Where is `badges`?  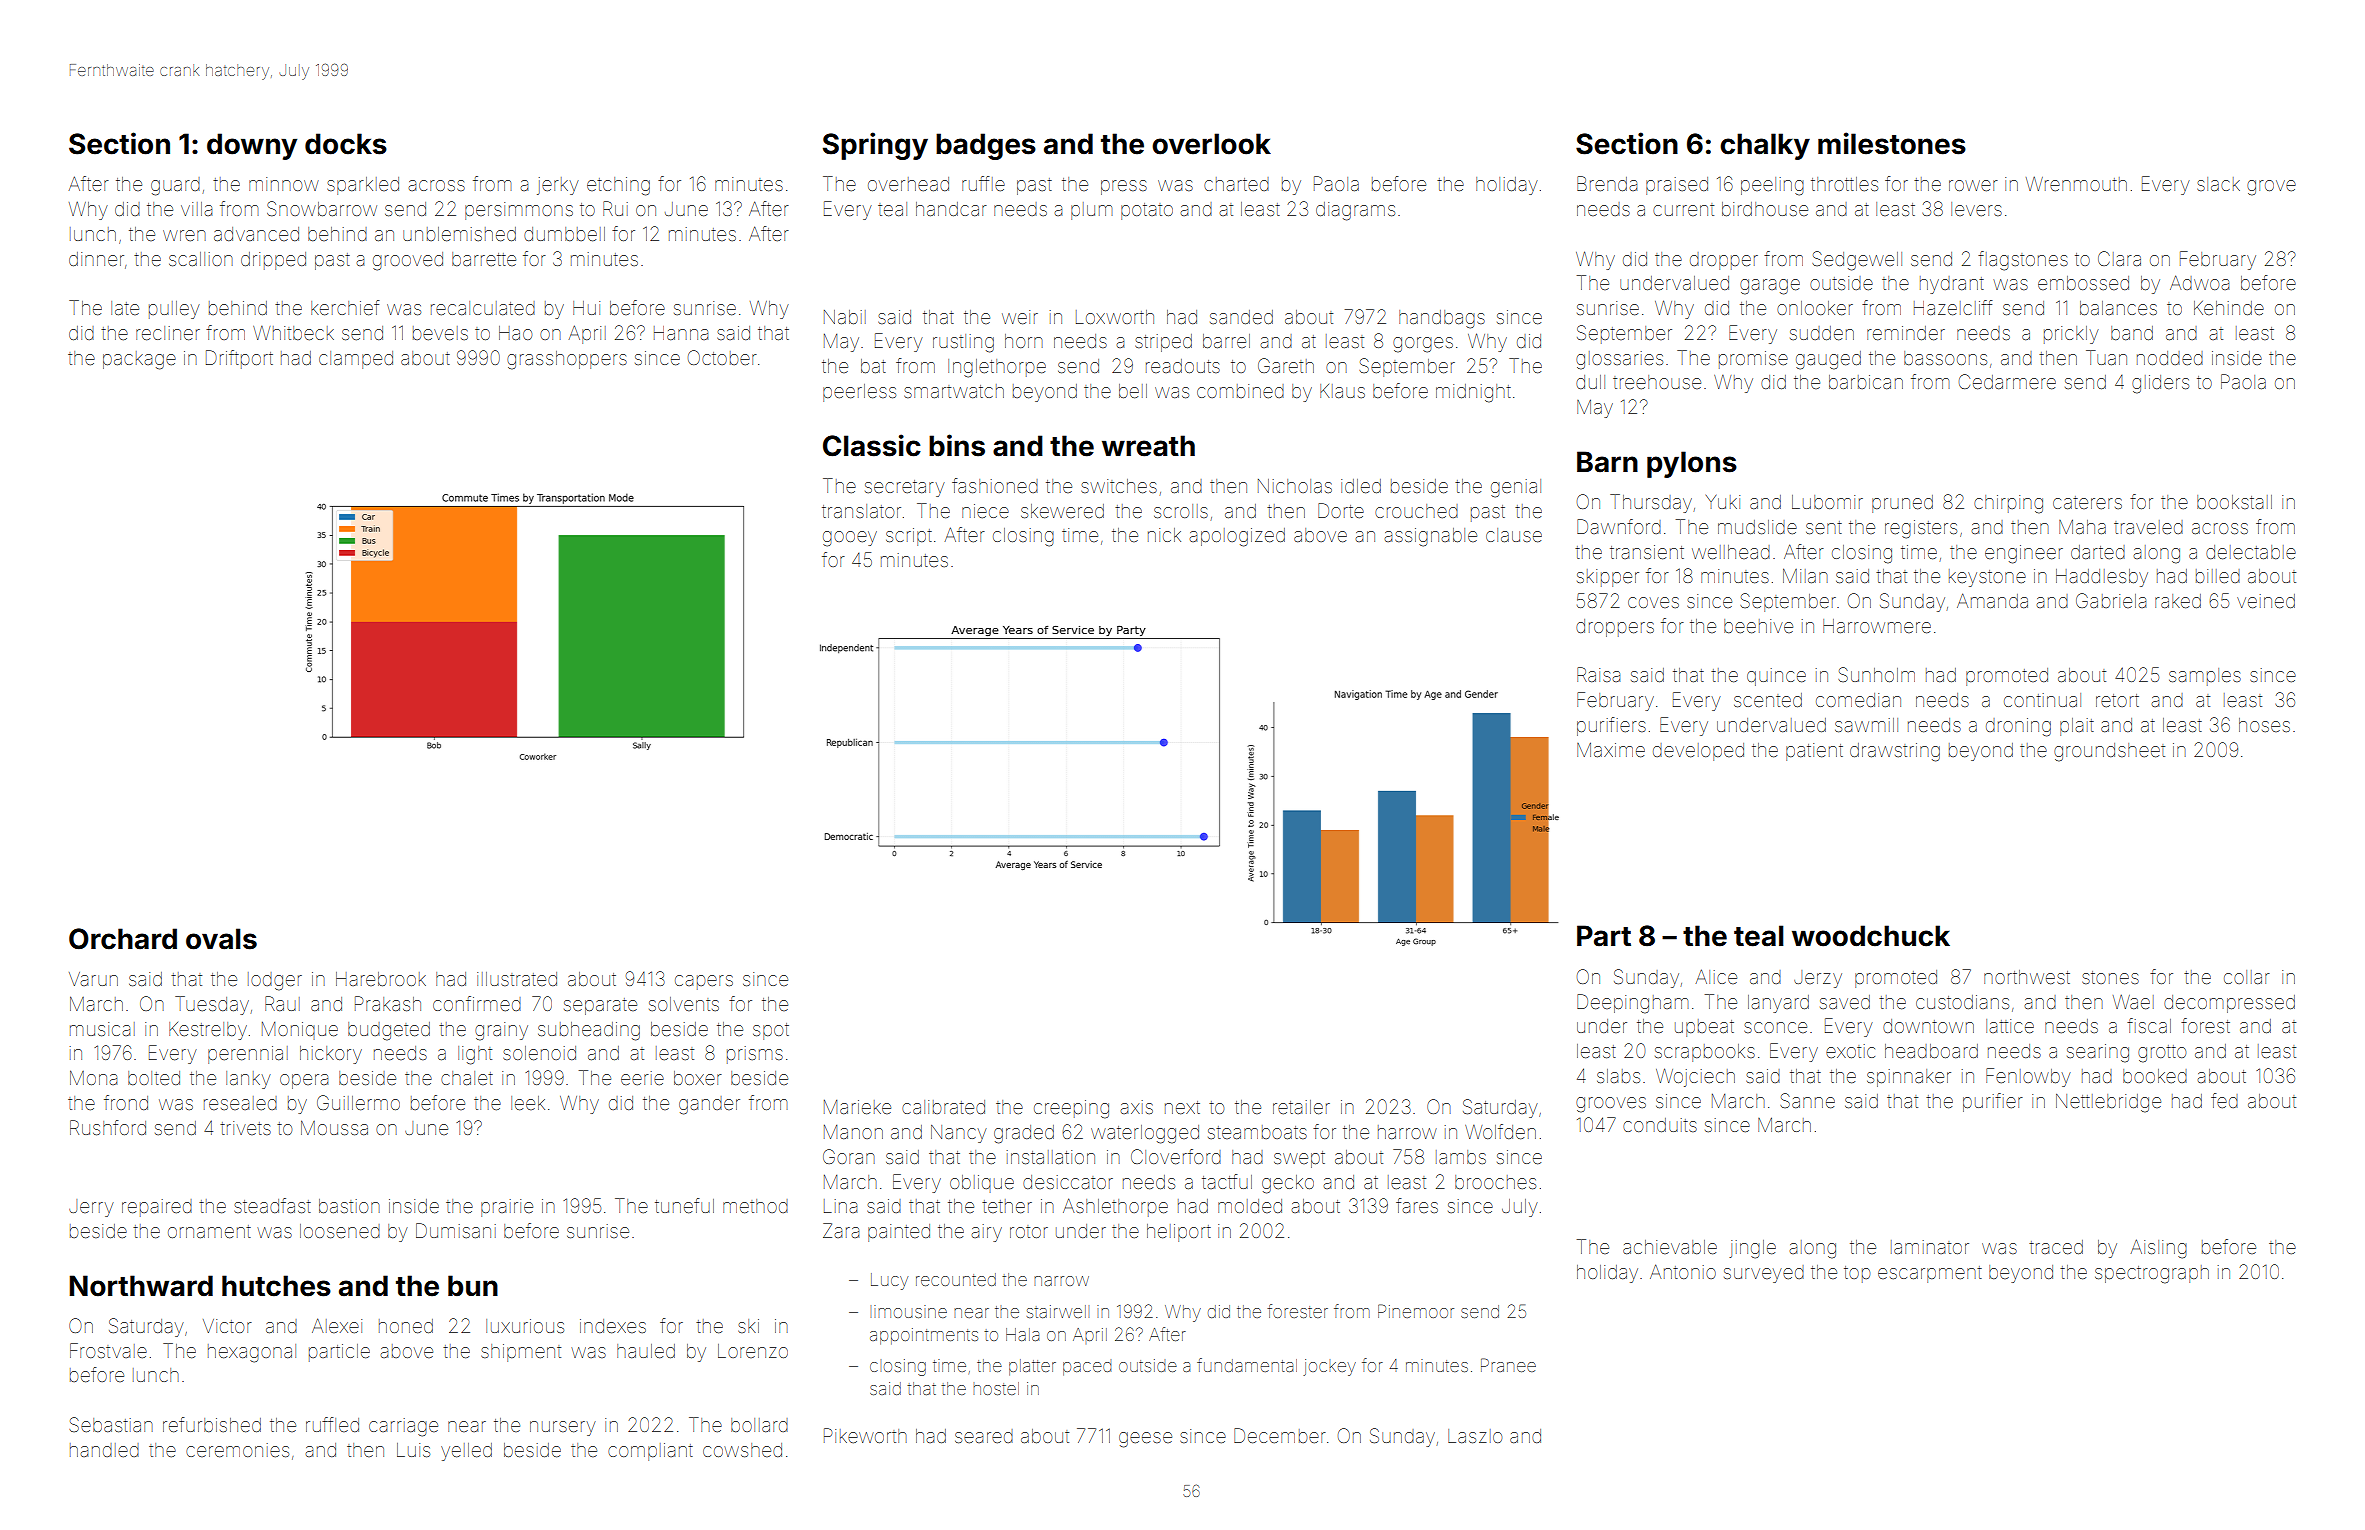
badges is located at coordinates (986, 146).
